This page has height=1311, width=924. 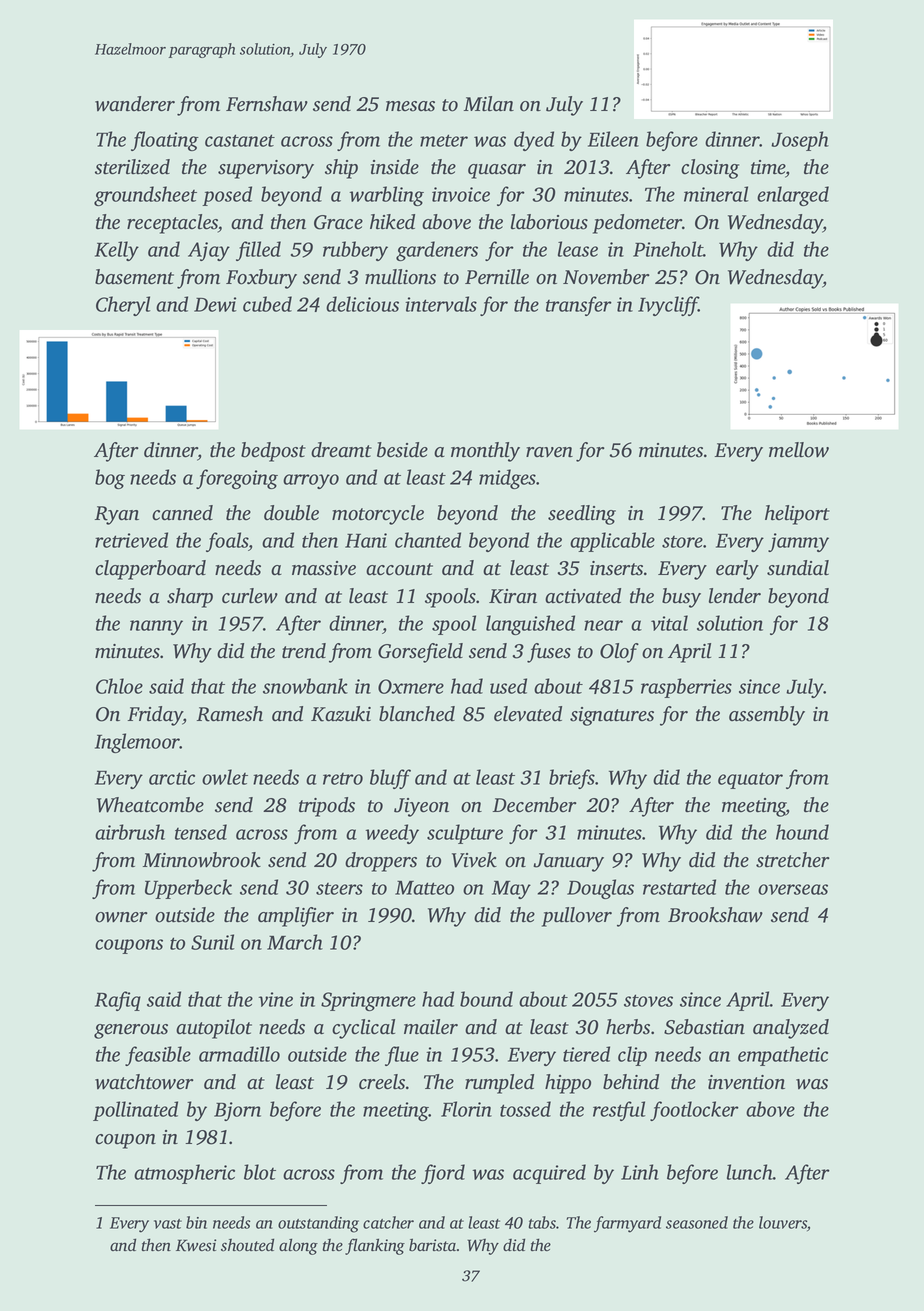 I want to click on filled, so click(x=258, y=251).
